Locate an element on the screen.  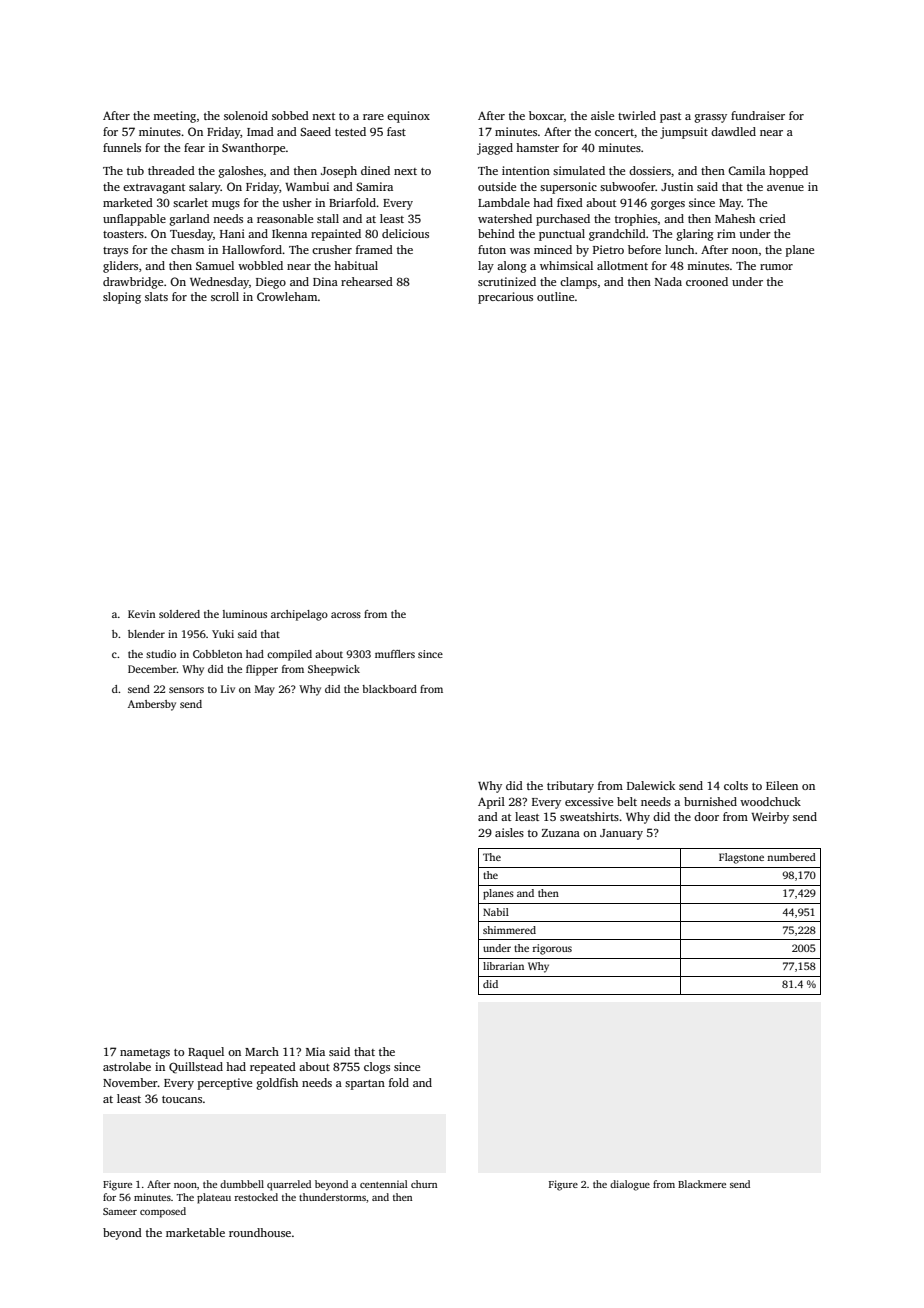
Eileen is located at coordinates (782, 785).
